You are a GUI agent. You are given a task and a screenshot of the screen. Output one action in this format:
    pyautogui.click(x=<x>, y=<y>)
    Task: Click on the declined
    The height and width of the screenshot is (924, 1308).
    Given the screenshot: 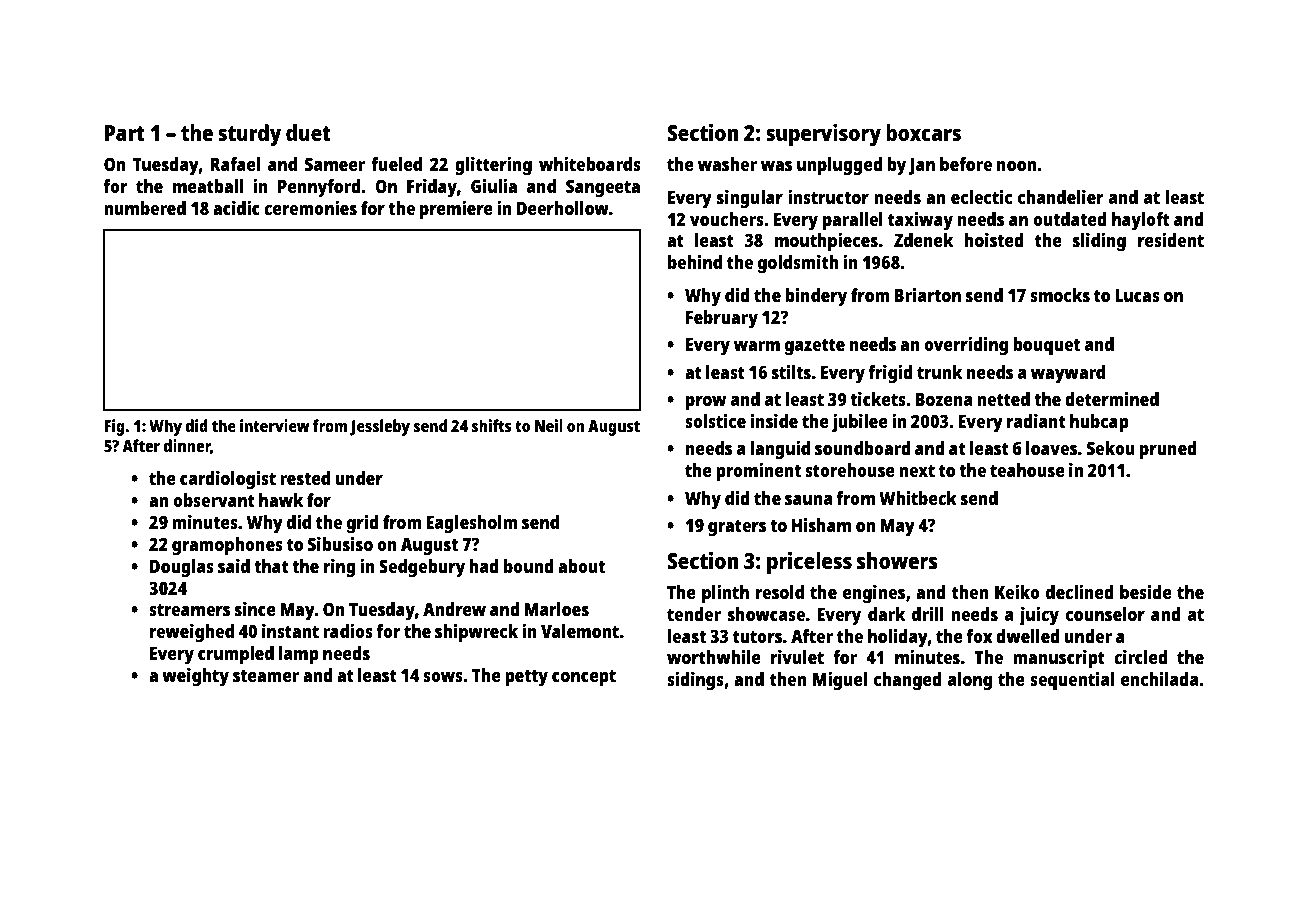 What is the action you would take?
    pyautogui.click(x=1080, y=592)
